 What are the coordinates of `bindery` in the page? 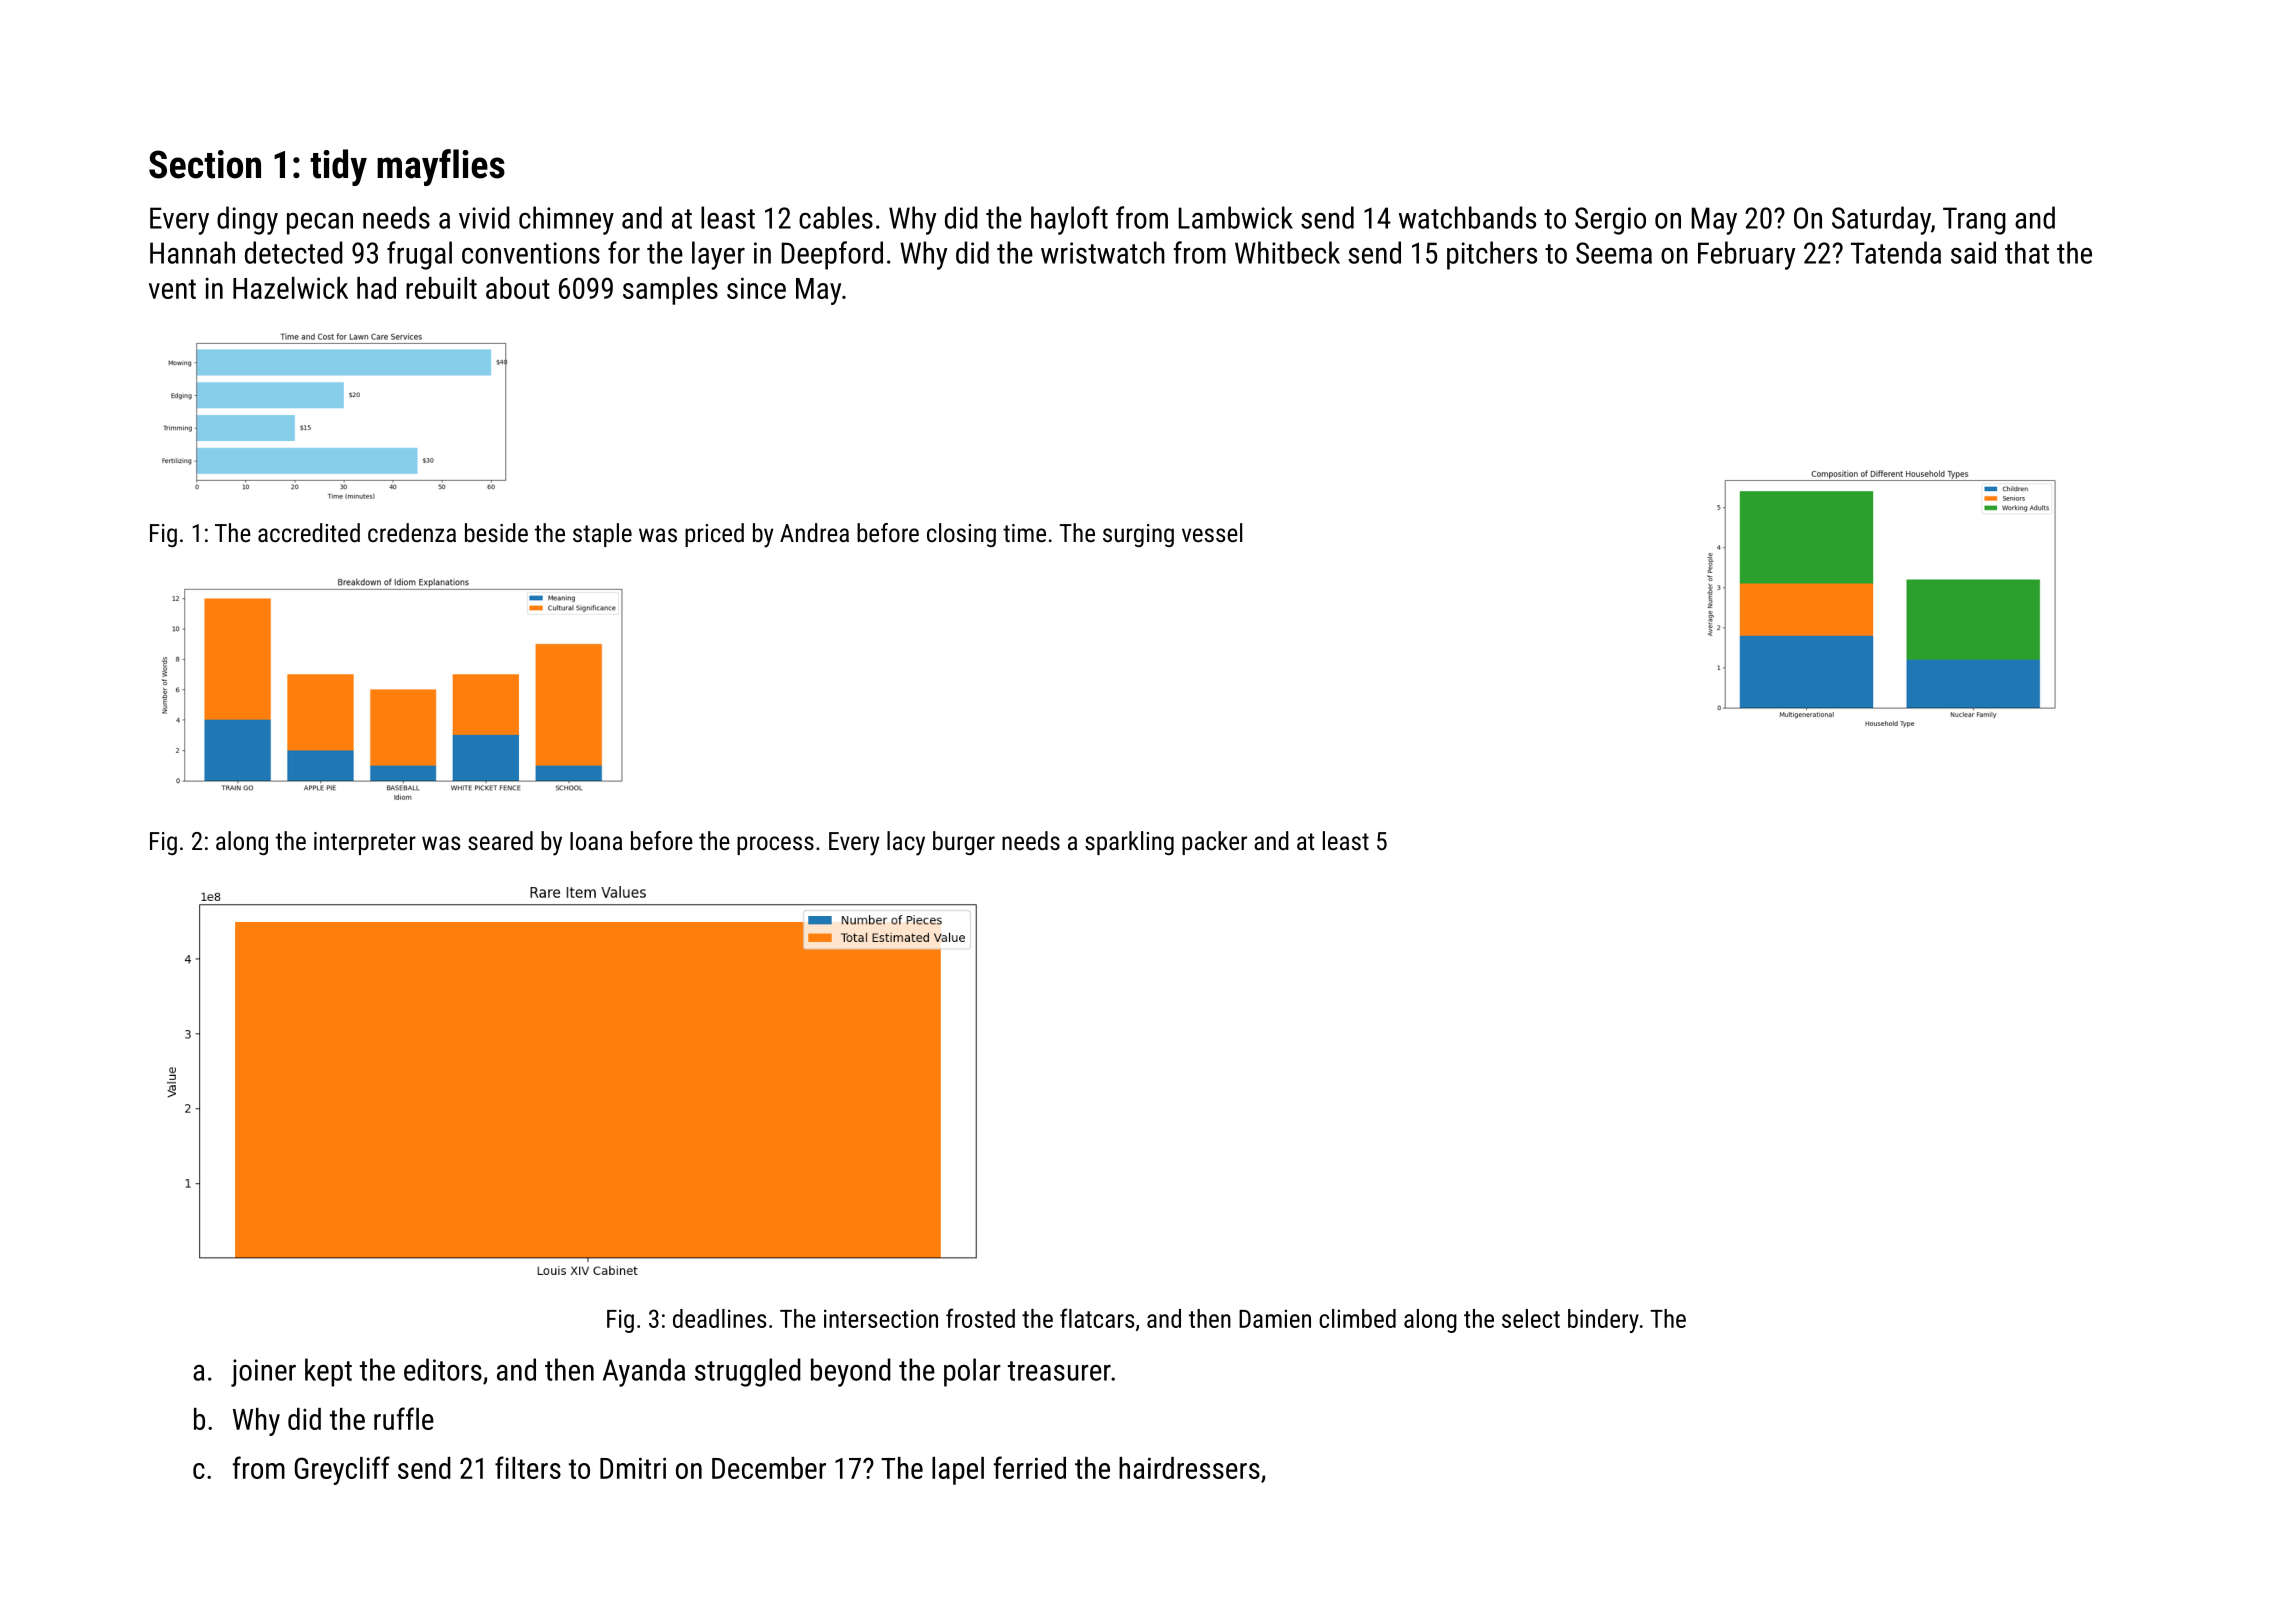 It's located at (1603, 1321).
